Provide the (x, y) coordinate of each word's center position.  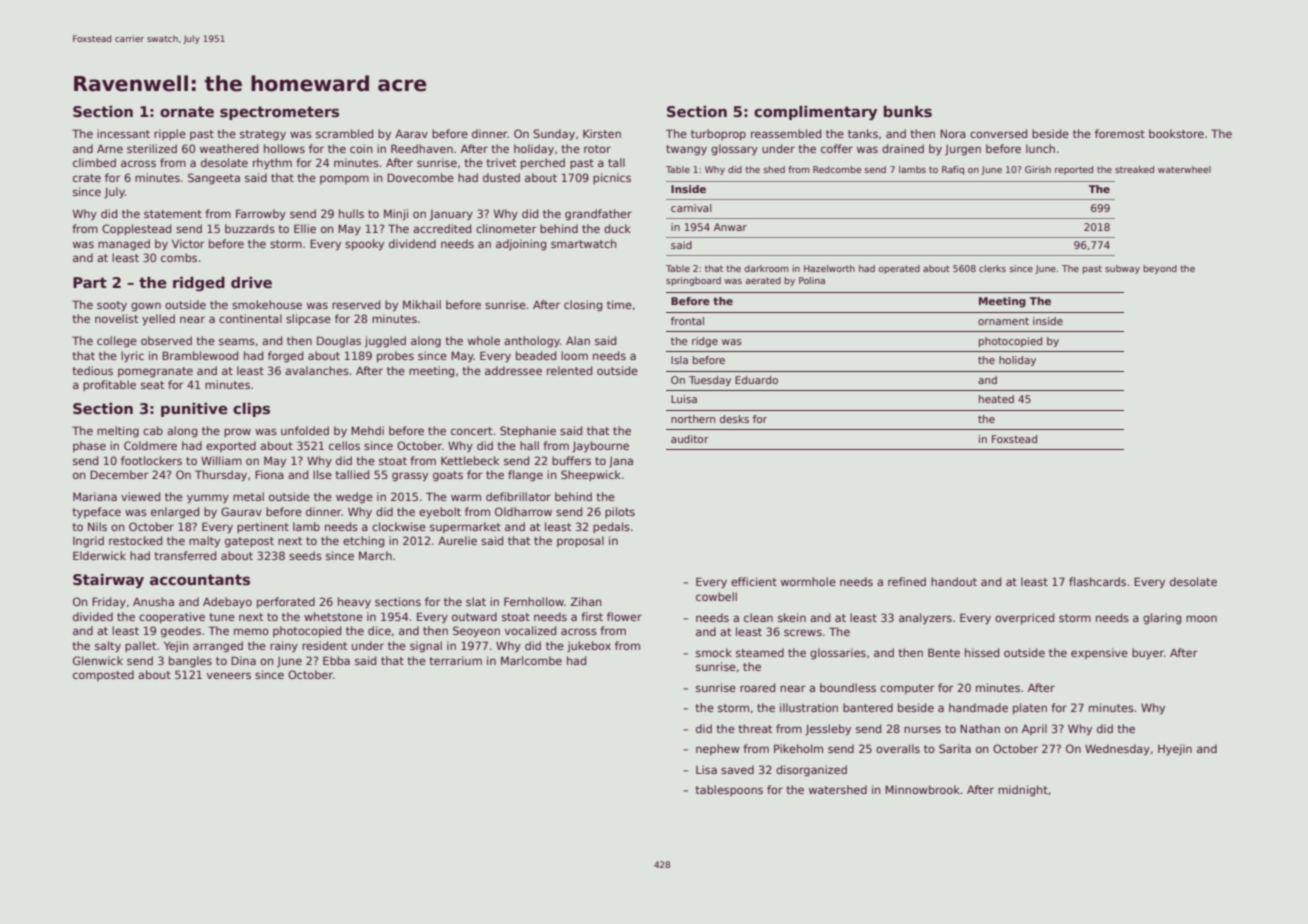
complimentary (815, 113)
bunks (908, 111)
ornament (1003, 321)
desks (734, 419)
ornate (187, 111)
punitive (194, 410)
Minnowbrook (923, 789)
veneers (229, 675)
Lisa (706, 769)
